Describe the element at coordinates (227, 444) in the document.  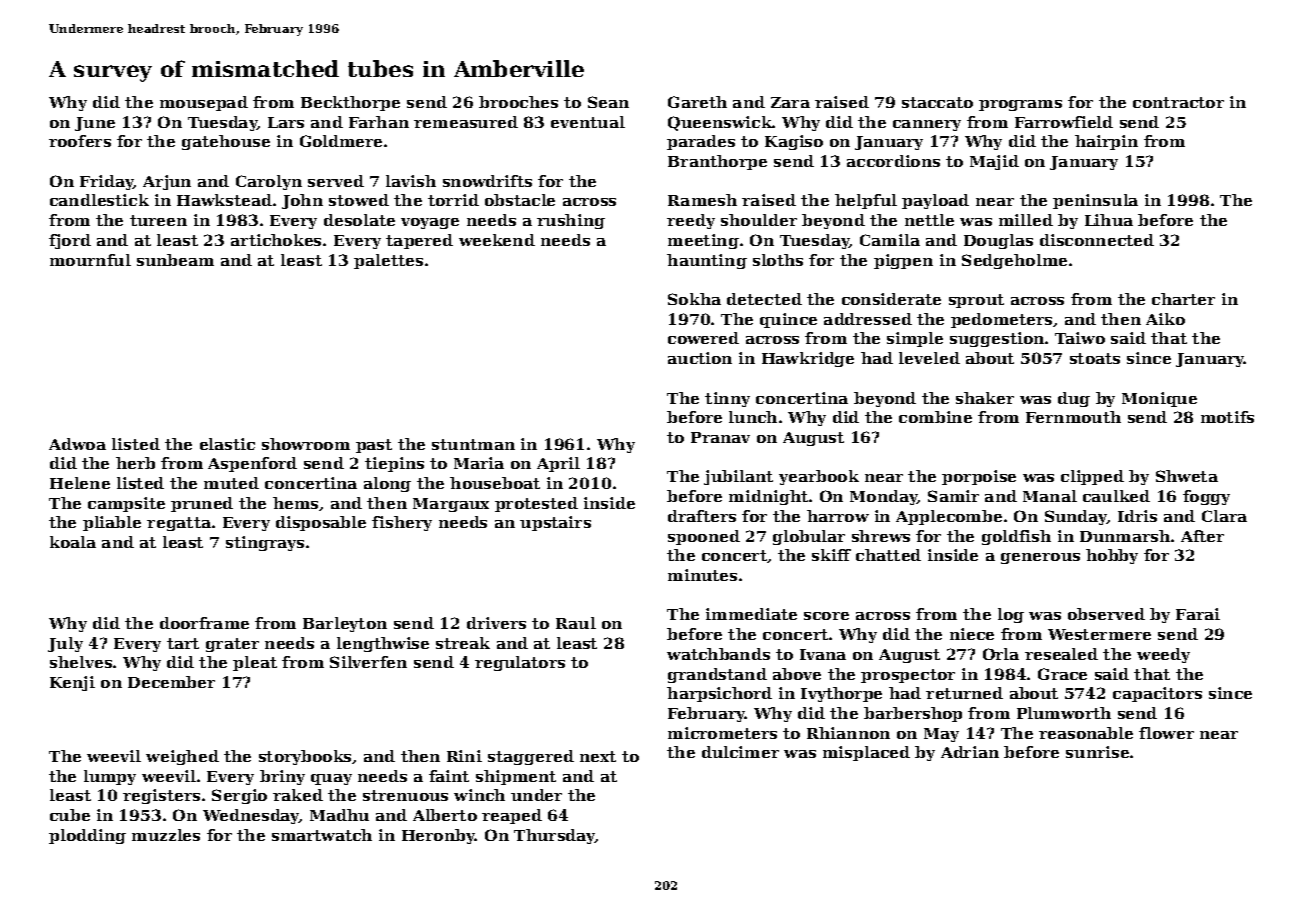
I see `elastic` at that location.
